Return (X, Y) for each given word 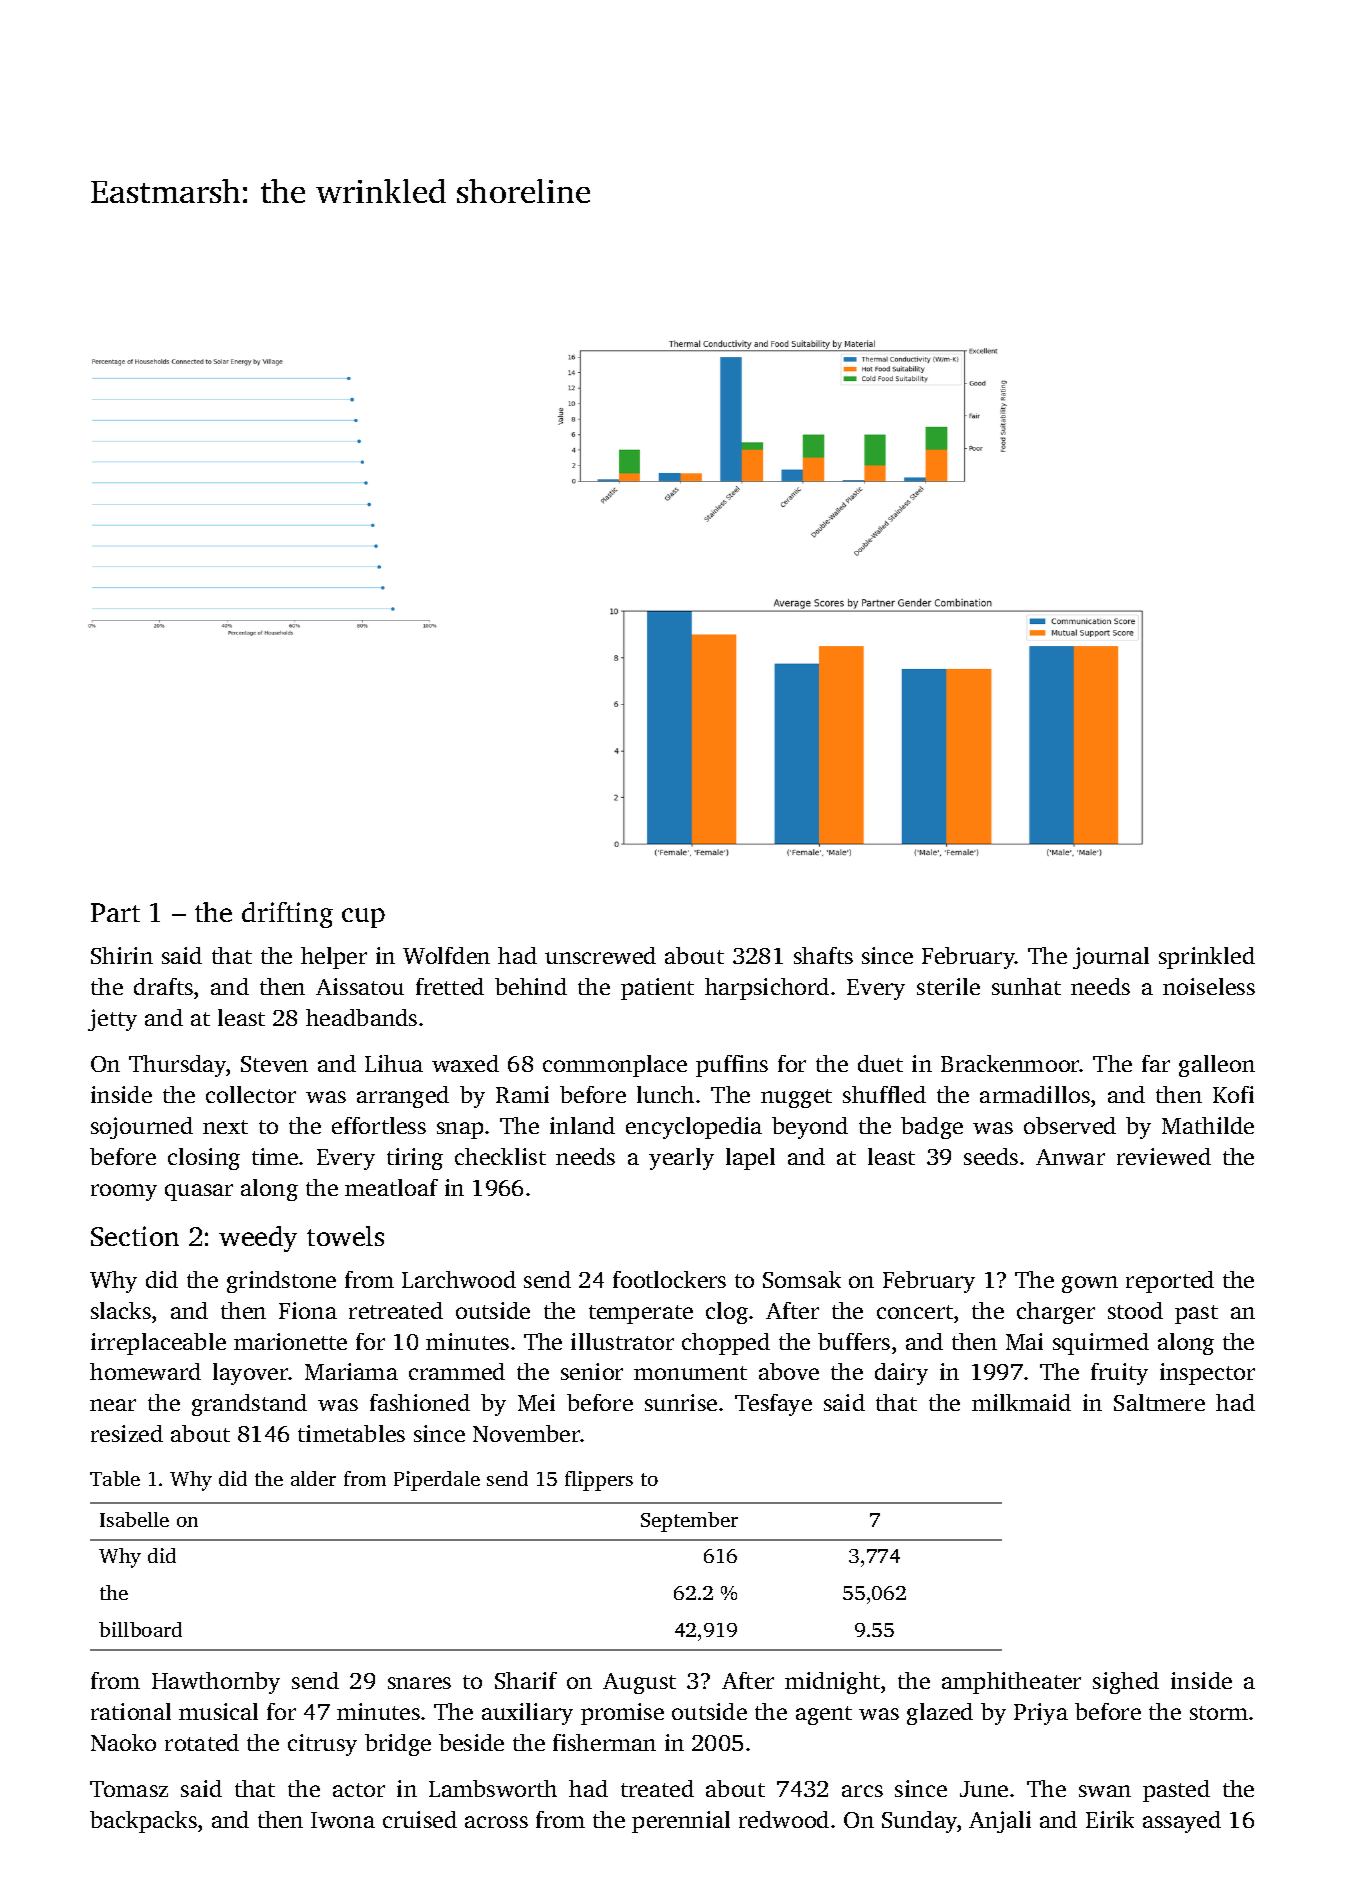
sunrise (681, 1402)
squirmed (1101, 1344)
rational (131, 1711)
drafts (163, 986)
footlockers (669, 1279)
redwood (784, 1819)
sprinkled (1207, 958)
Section (135, 1236)
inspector (1207, 1374)
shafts (823, 955)
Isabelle (134, 1519)
